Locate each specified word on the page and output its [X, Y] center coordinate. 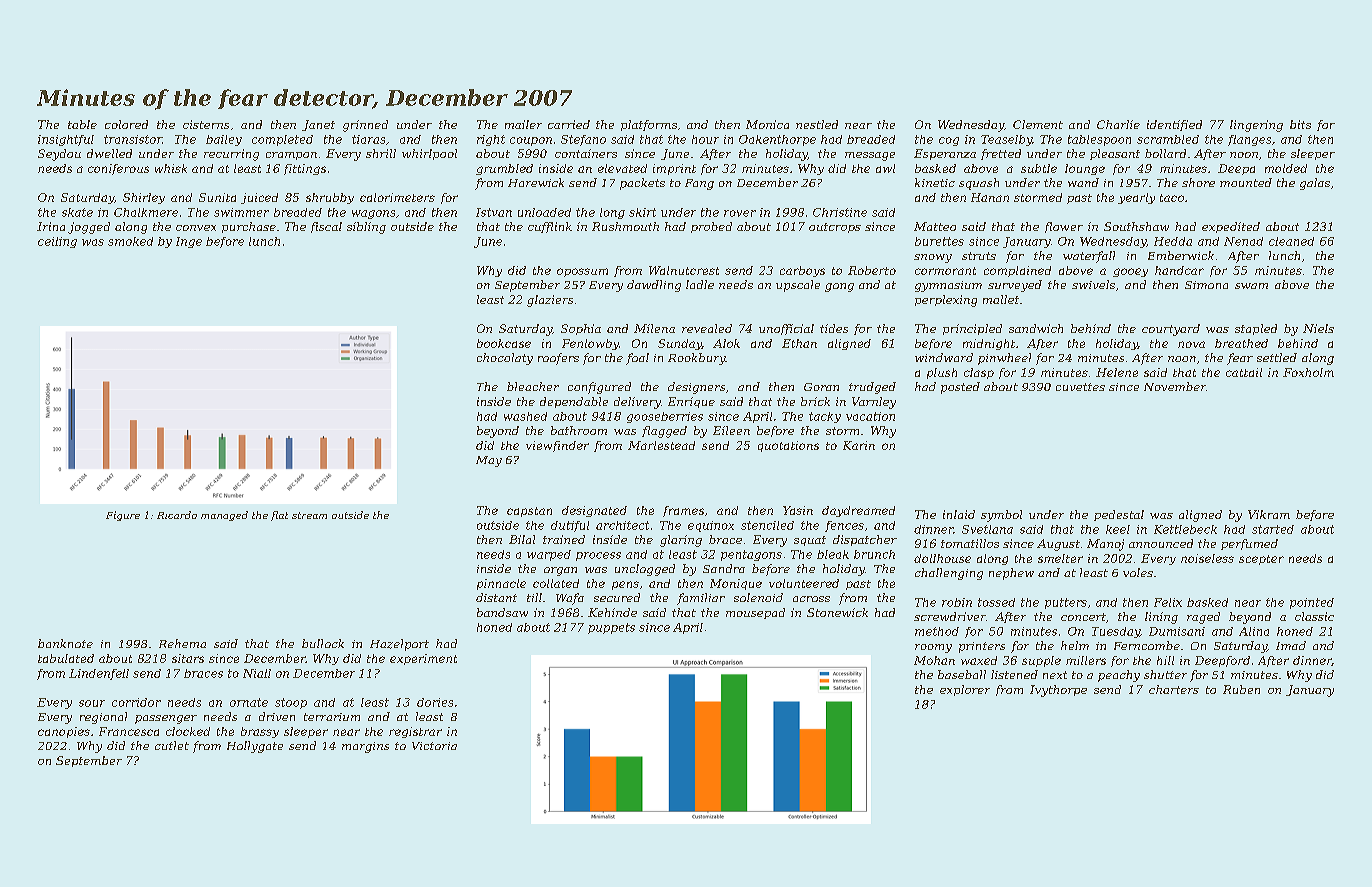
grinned [365, 126]
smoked [130, 241]
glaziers [550, 301]
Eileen [731, 430]
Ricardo [177, 515]
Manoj [1105, 545]
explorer [965, 690]
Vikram [1269, 514]
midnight [989, 344]
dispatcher [865, 540]
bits [1300, 124]
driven [277, 716]
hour [705, 139]
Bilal [522, 539]
